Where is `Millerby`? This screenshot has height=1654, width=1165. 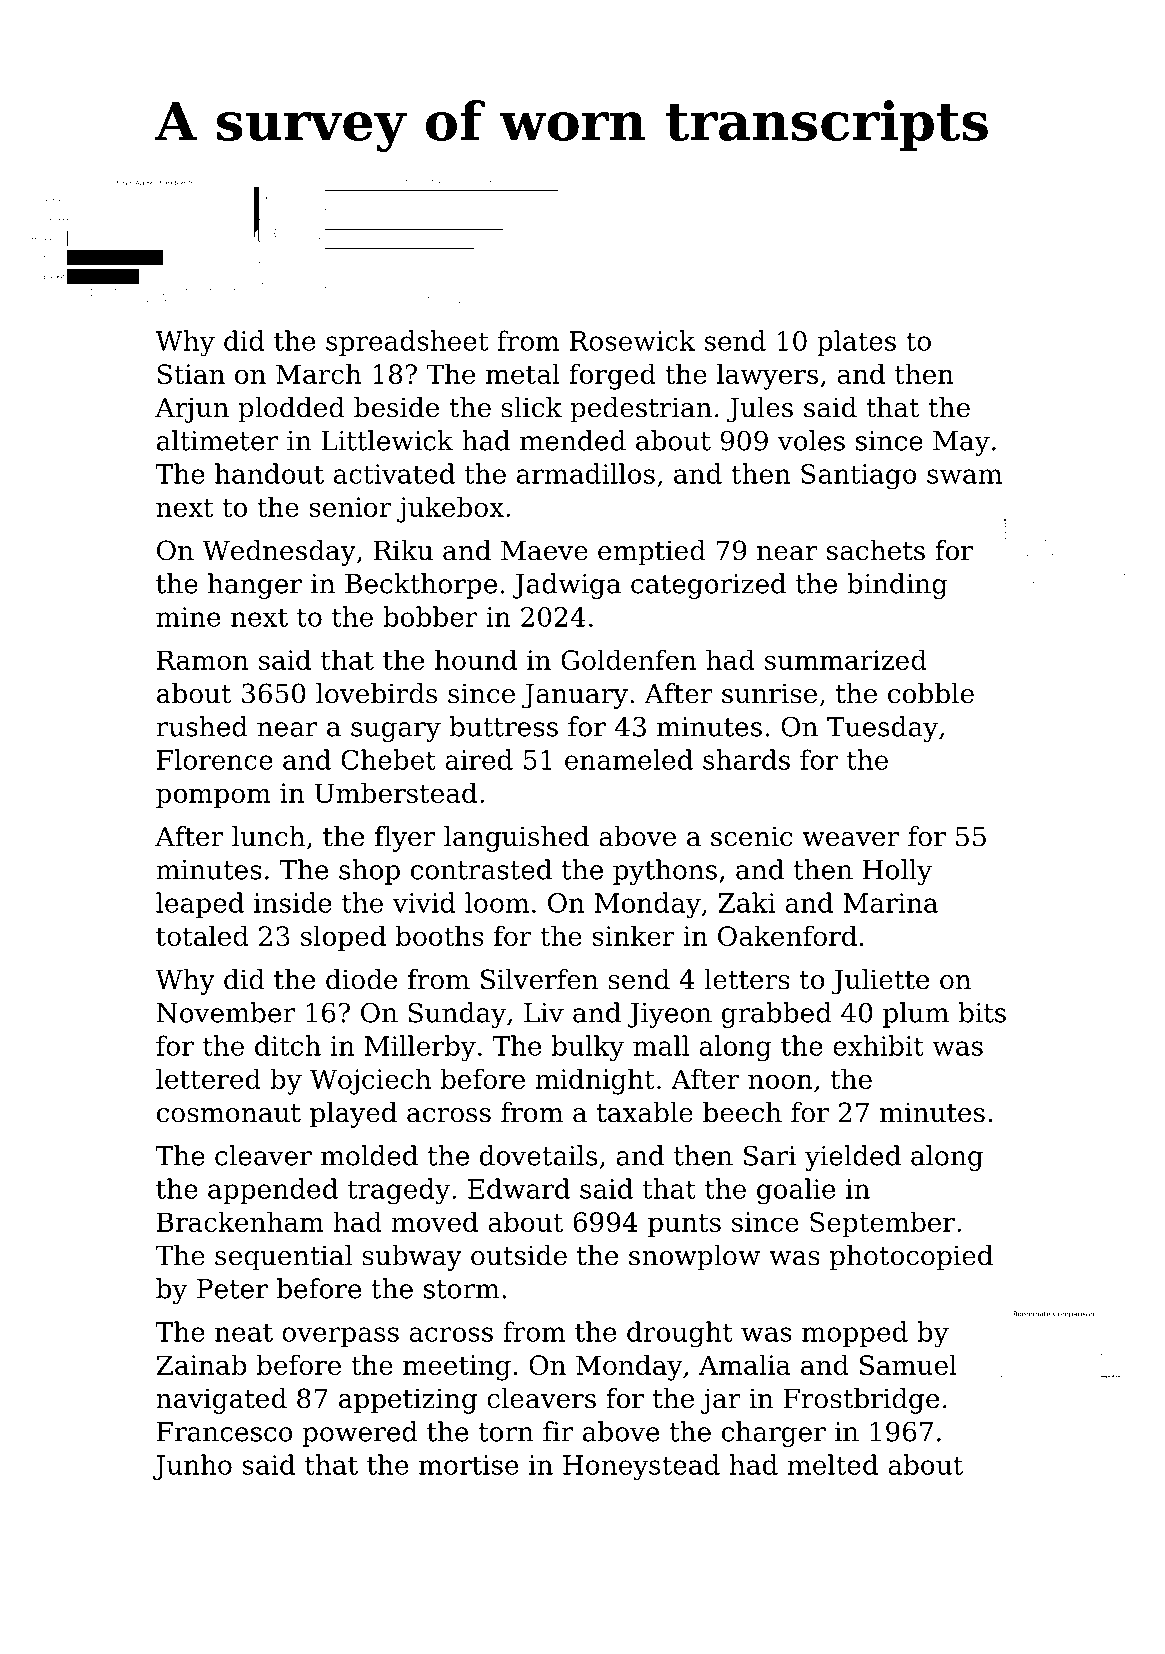
Millerby is located at coordinates (420, 1048).
